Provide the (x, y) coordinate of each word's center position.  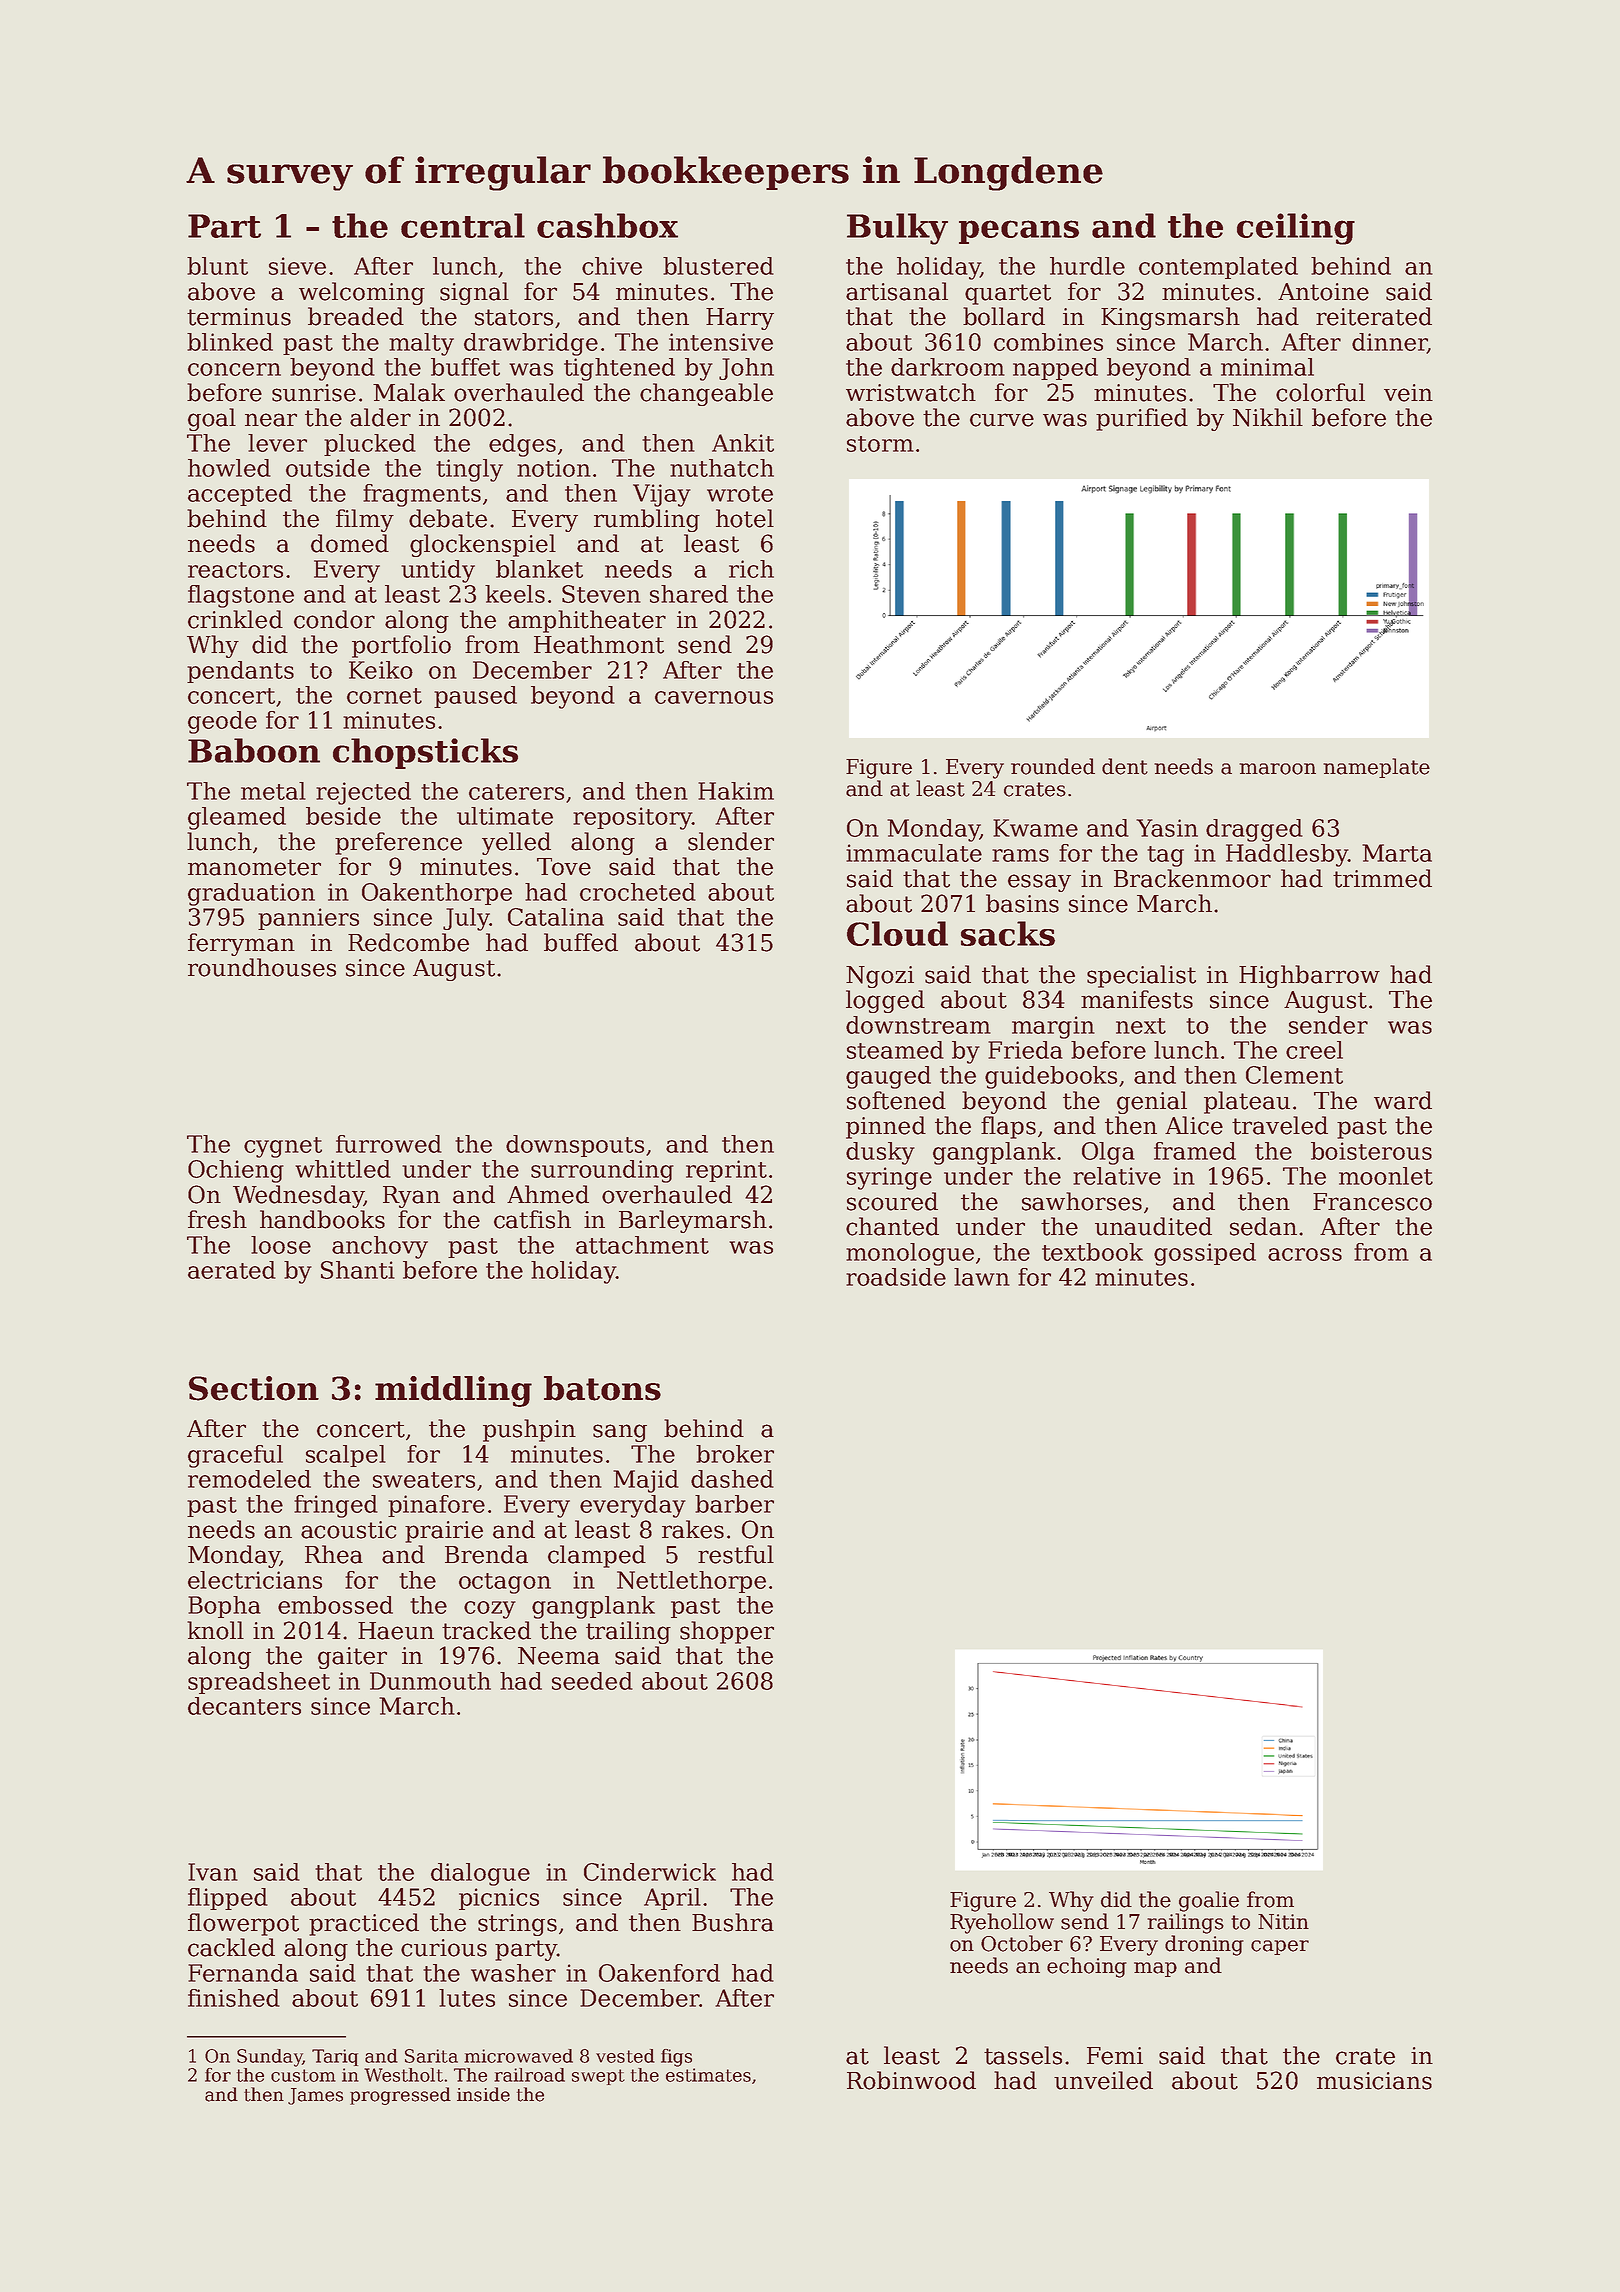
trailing (628, 1632)
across (1305, 1254)
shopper (727, 1632)
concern (234, 369)
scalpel (346, 1456)
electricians (255, 1580)
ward (1403, 1100)
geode (222, 722)
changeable (706, 394)
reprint (726, 1171)
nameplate (1376, 768)
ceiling (1296, 229)
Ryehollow (1002, 1923)
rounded (1053, 766)
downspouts (575, 1146)
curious (444, 1948)
